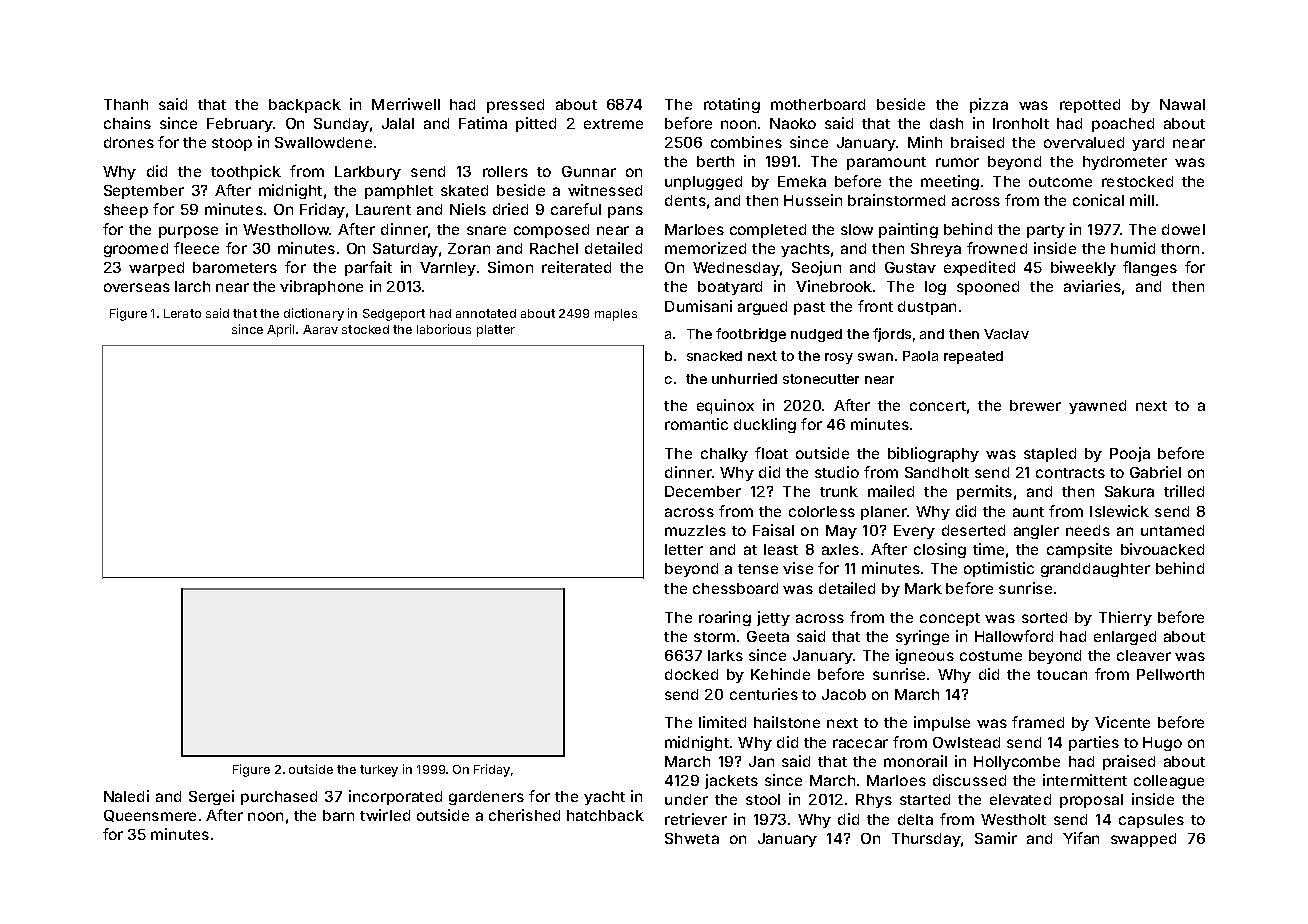 The width and height of the screenshot is (1308, 924). I want to click on Nawal, so click(1182, 104).
